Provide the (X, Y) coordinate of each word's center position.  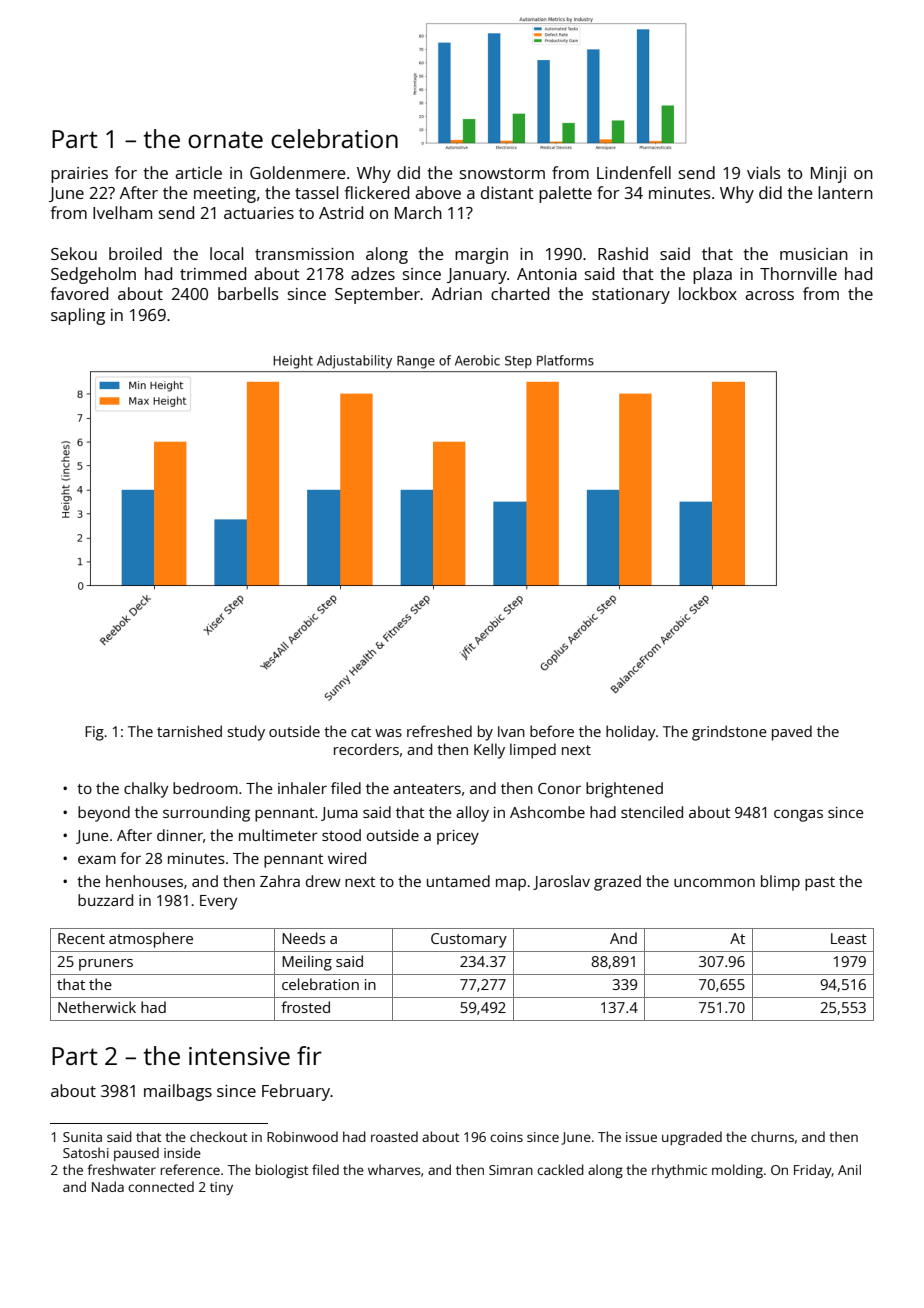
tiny (221, 1188)
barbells (248, 293)
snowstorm (502, 173)
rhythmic (679, 1171)
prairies (79, 175)
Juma (339, 814)
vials (764, 172)
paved (792, 733)
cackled (560, 1169)
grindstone (729, 733)
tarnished (189, 731)
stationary (631, 296)
